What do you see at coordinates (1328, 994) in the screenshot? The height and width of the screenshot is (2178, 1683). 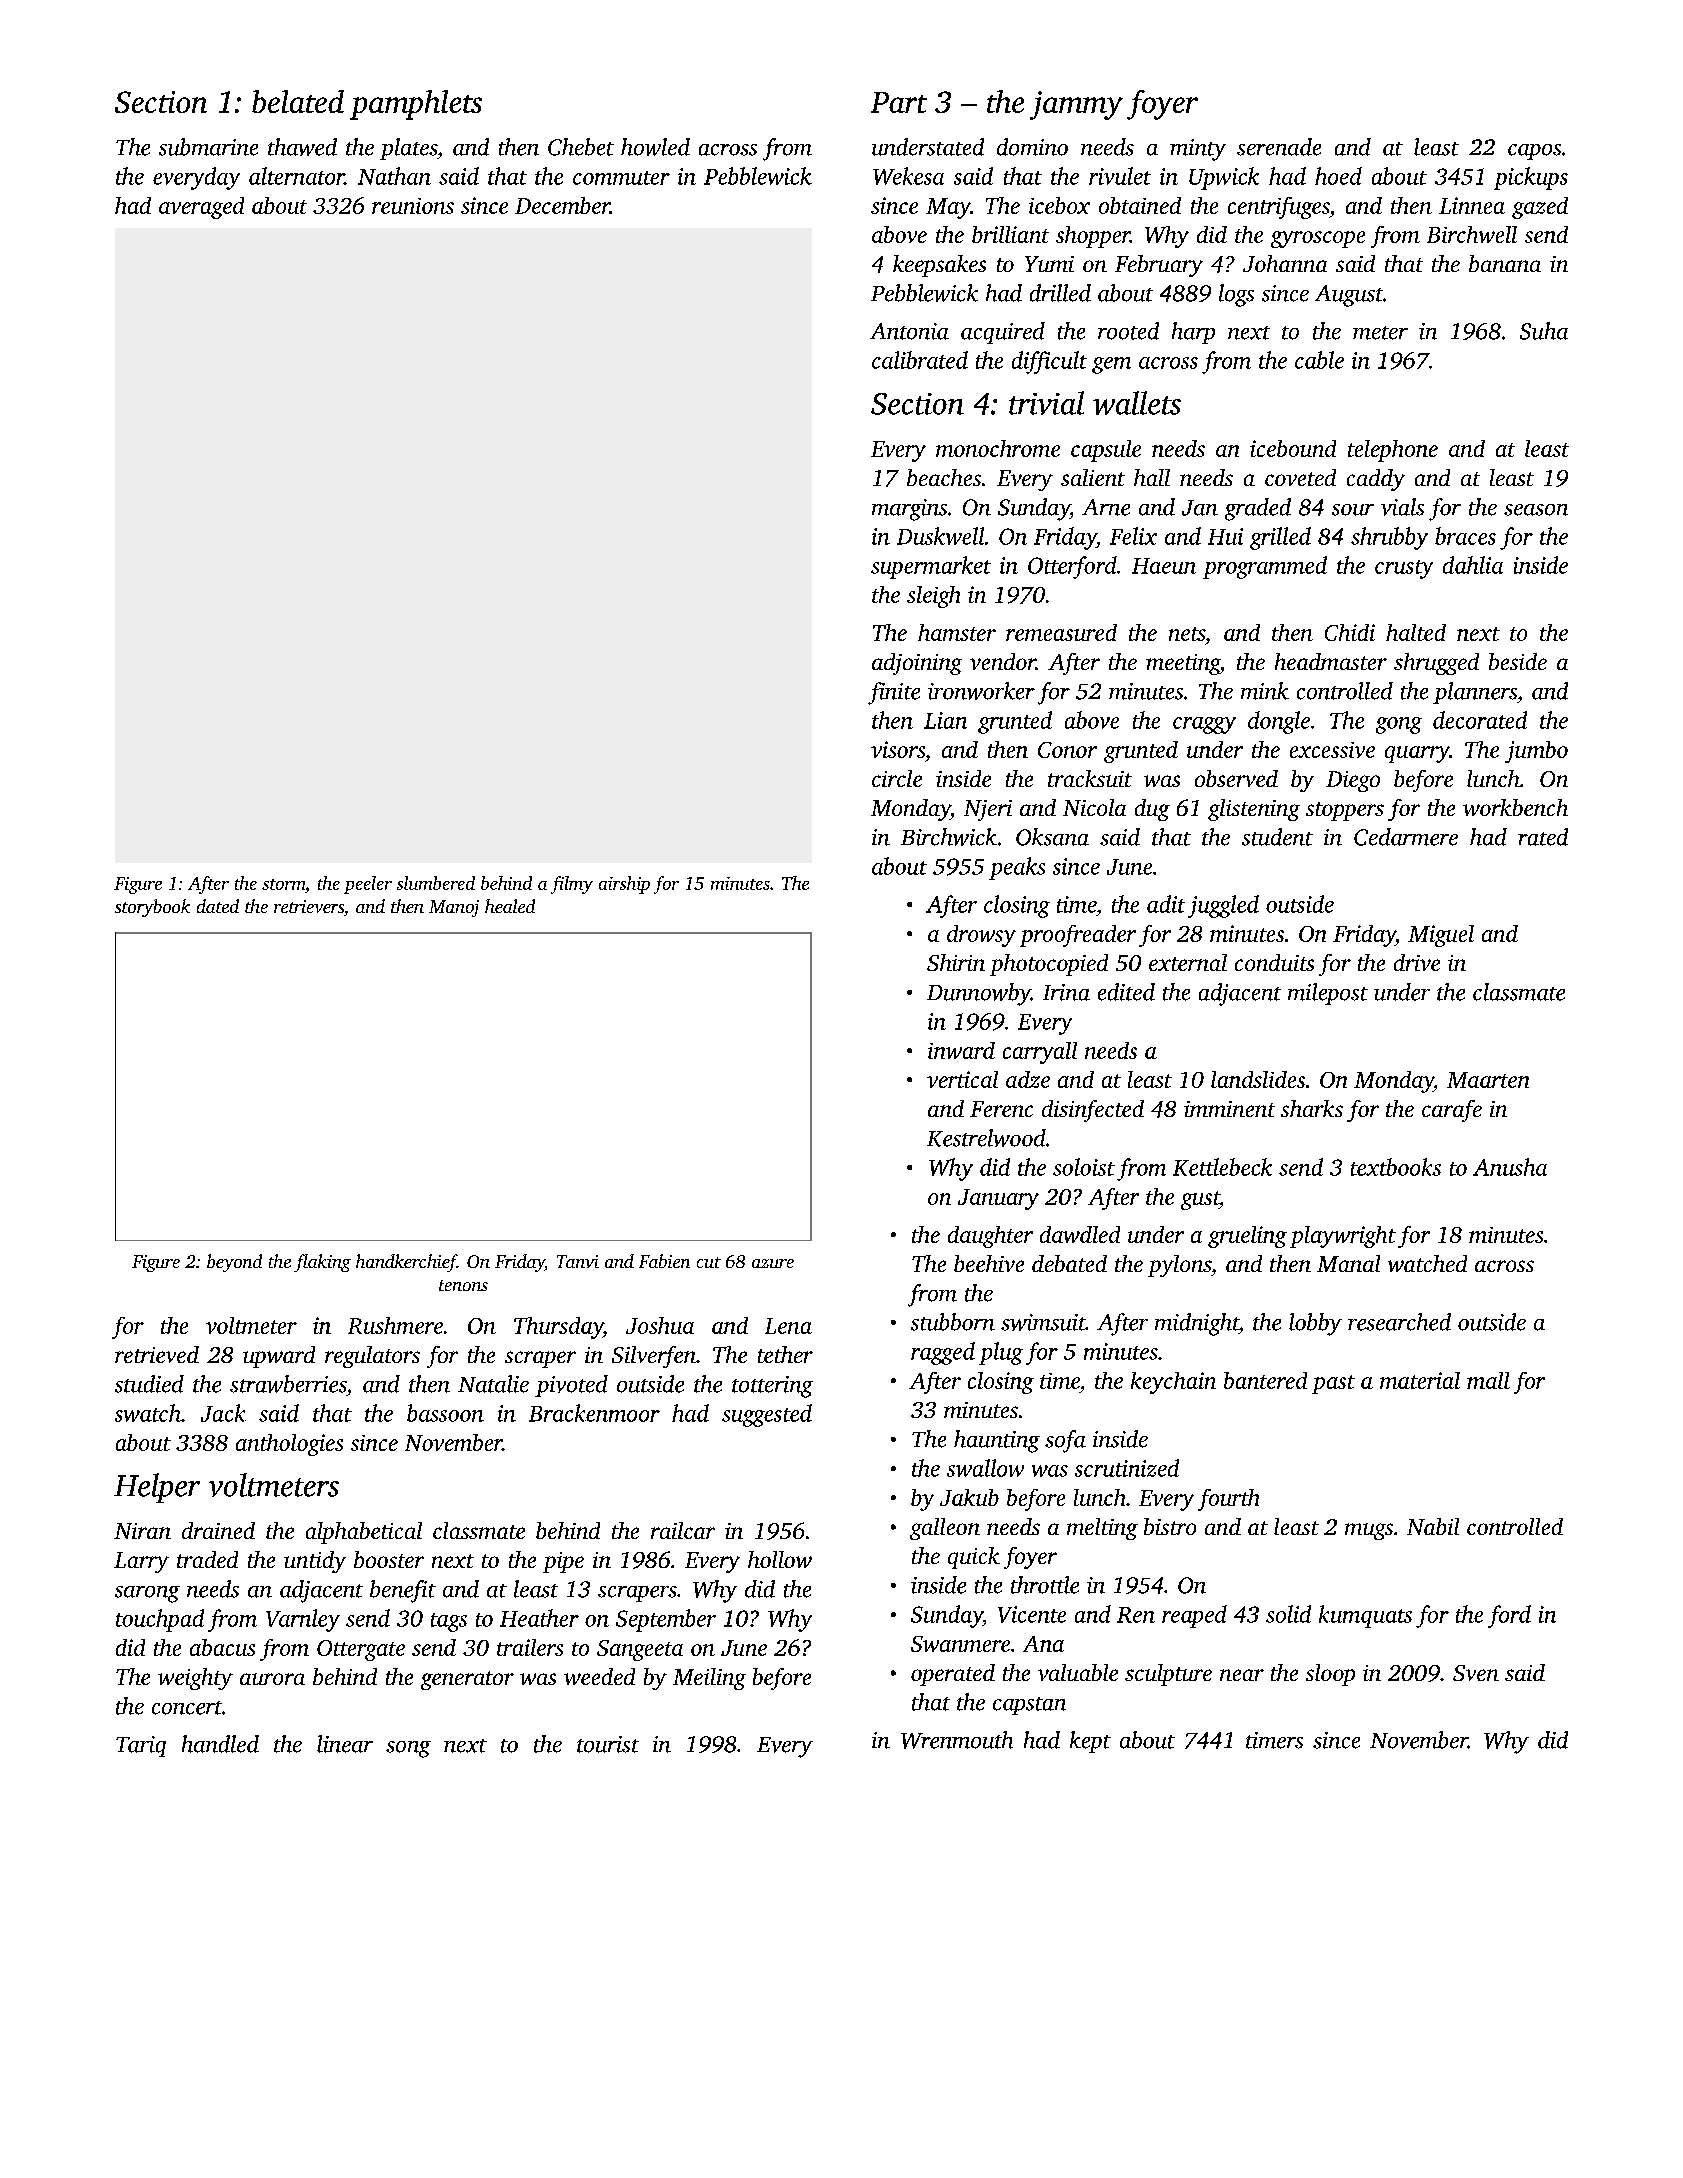 I see `milepost` at bounding box center [1328, 994].
